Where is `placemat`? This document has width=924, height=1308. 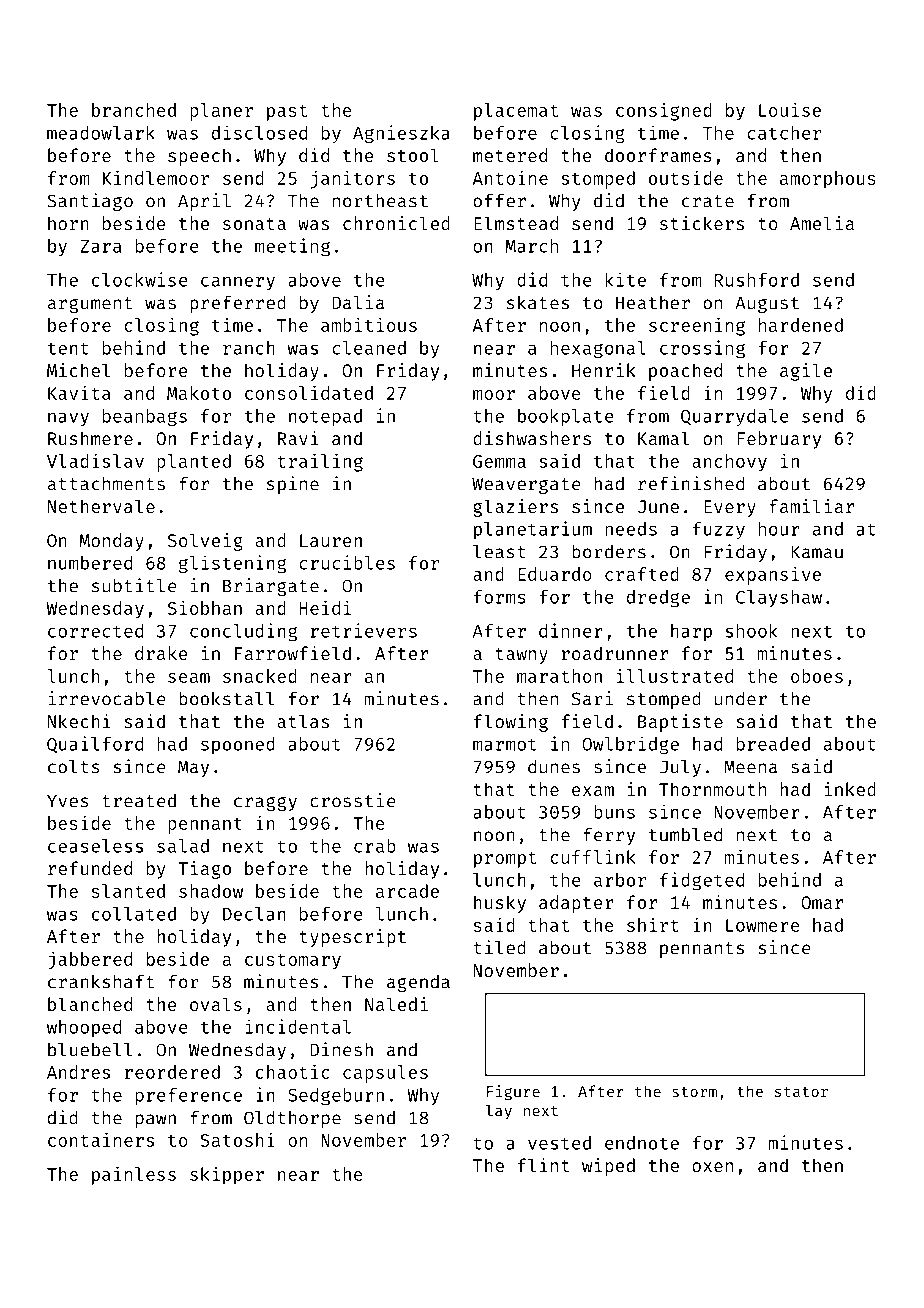
placemat is located at coordinates (516, 112).
